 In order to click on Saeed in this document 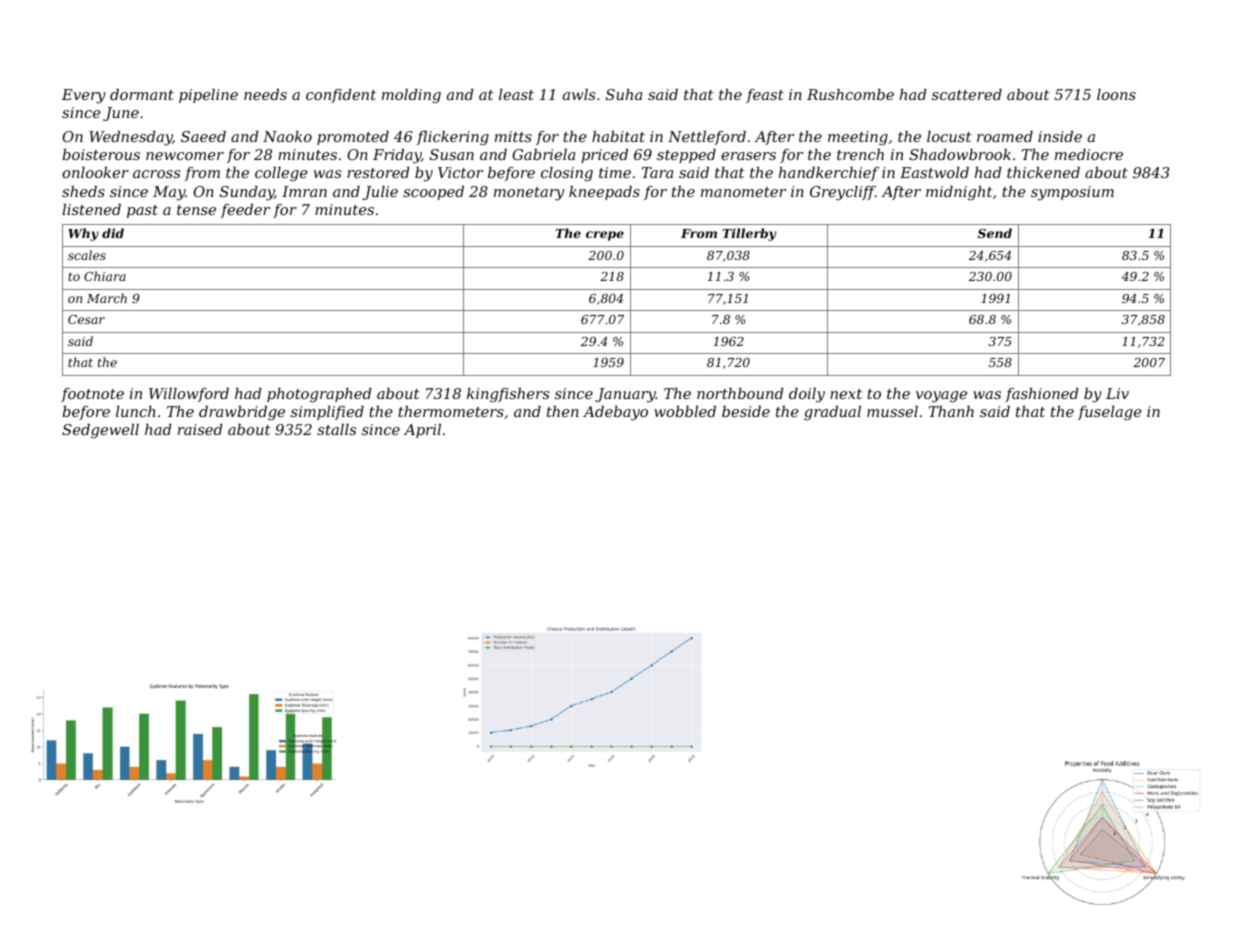, I will do `click(203, 136)`.
